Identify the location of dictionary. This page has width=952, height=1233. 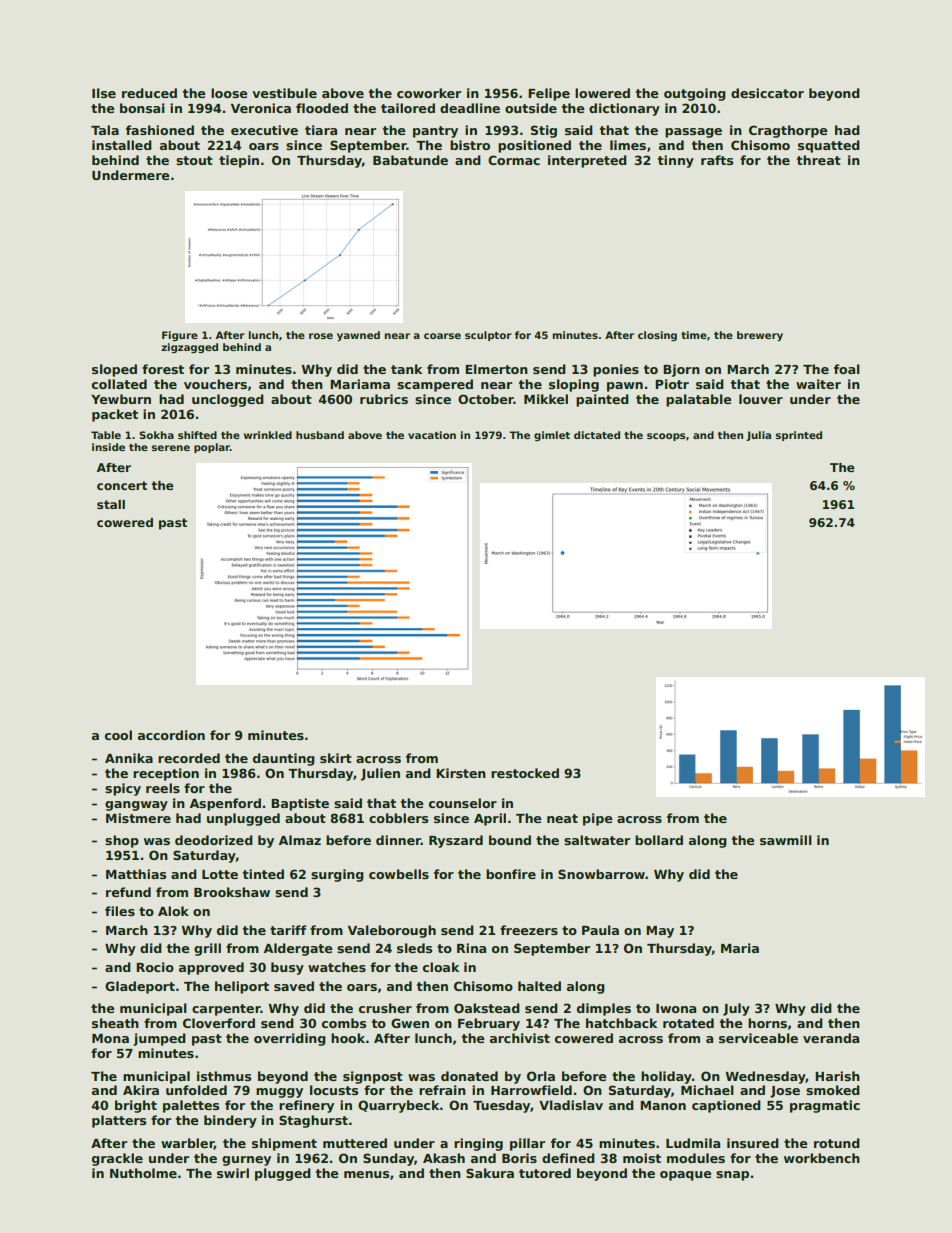
(624, 109).
